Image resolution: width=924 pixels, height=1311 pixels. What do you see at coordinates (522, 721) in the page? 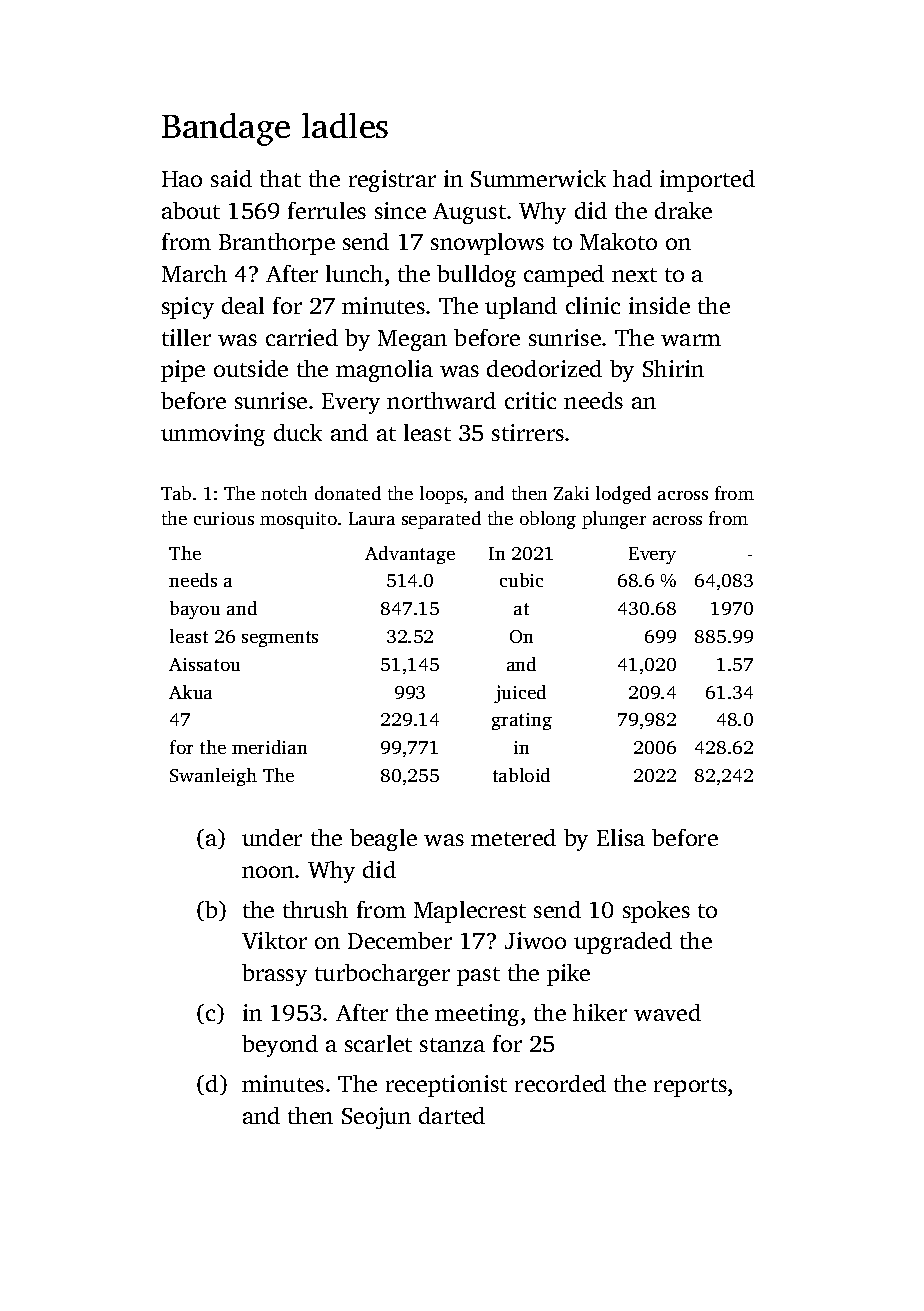
I see `grating` at bounding box center [522, 721].
